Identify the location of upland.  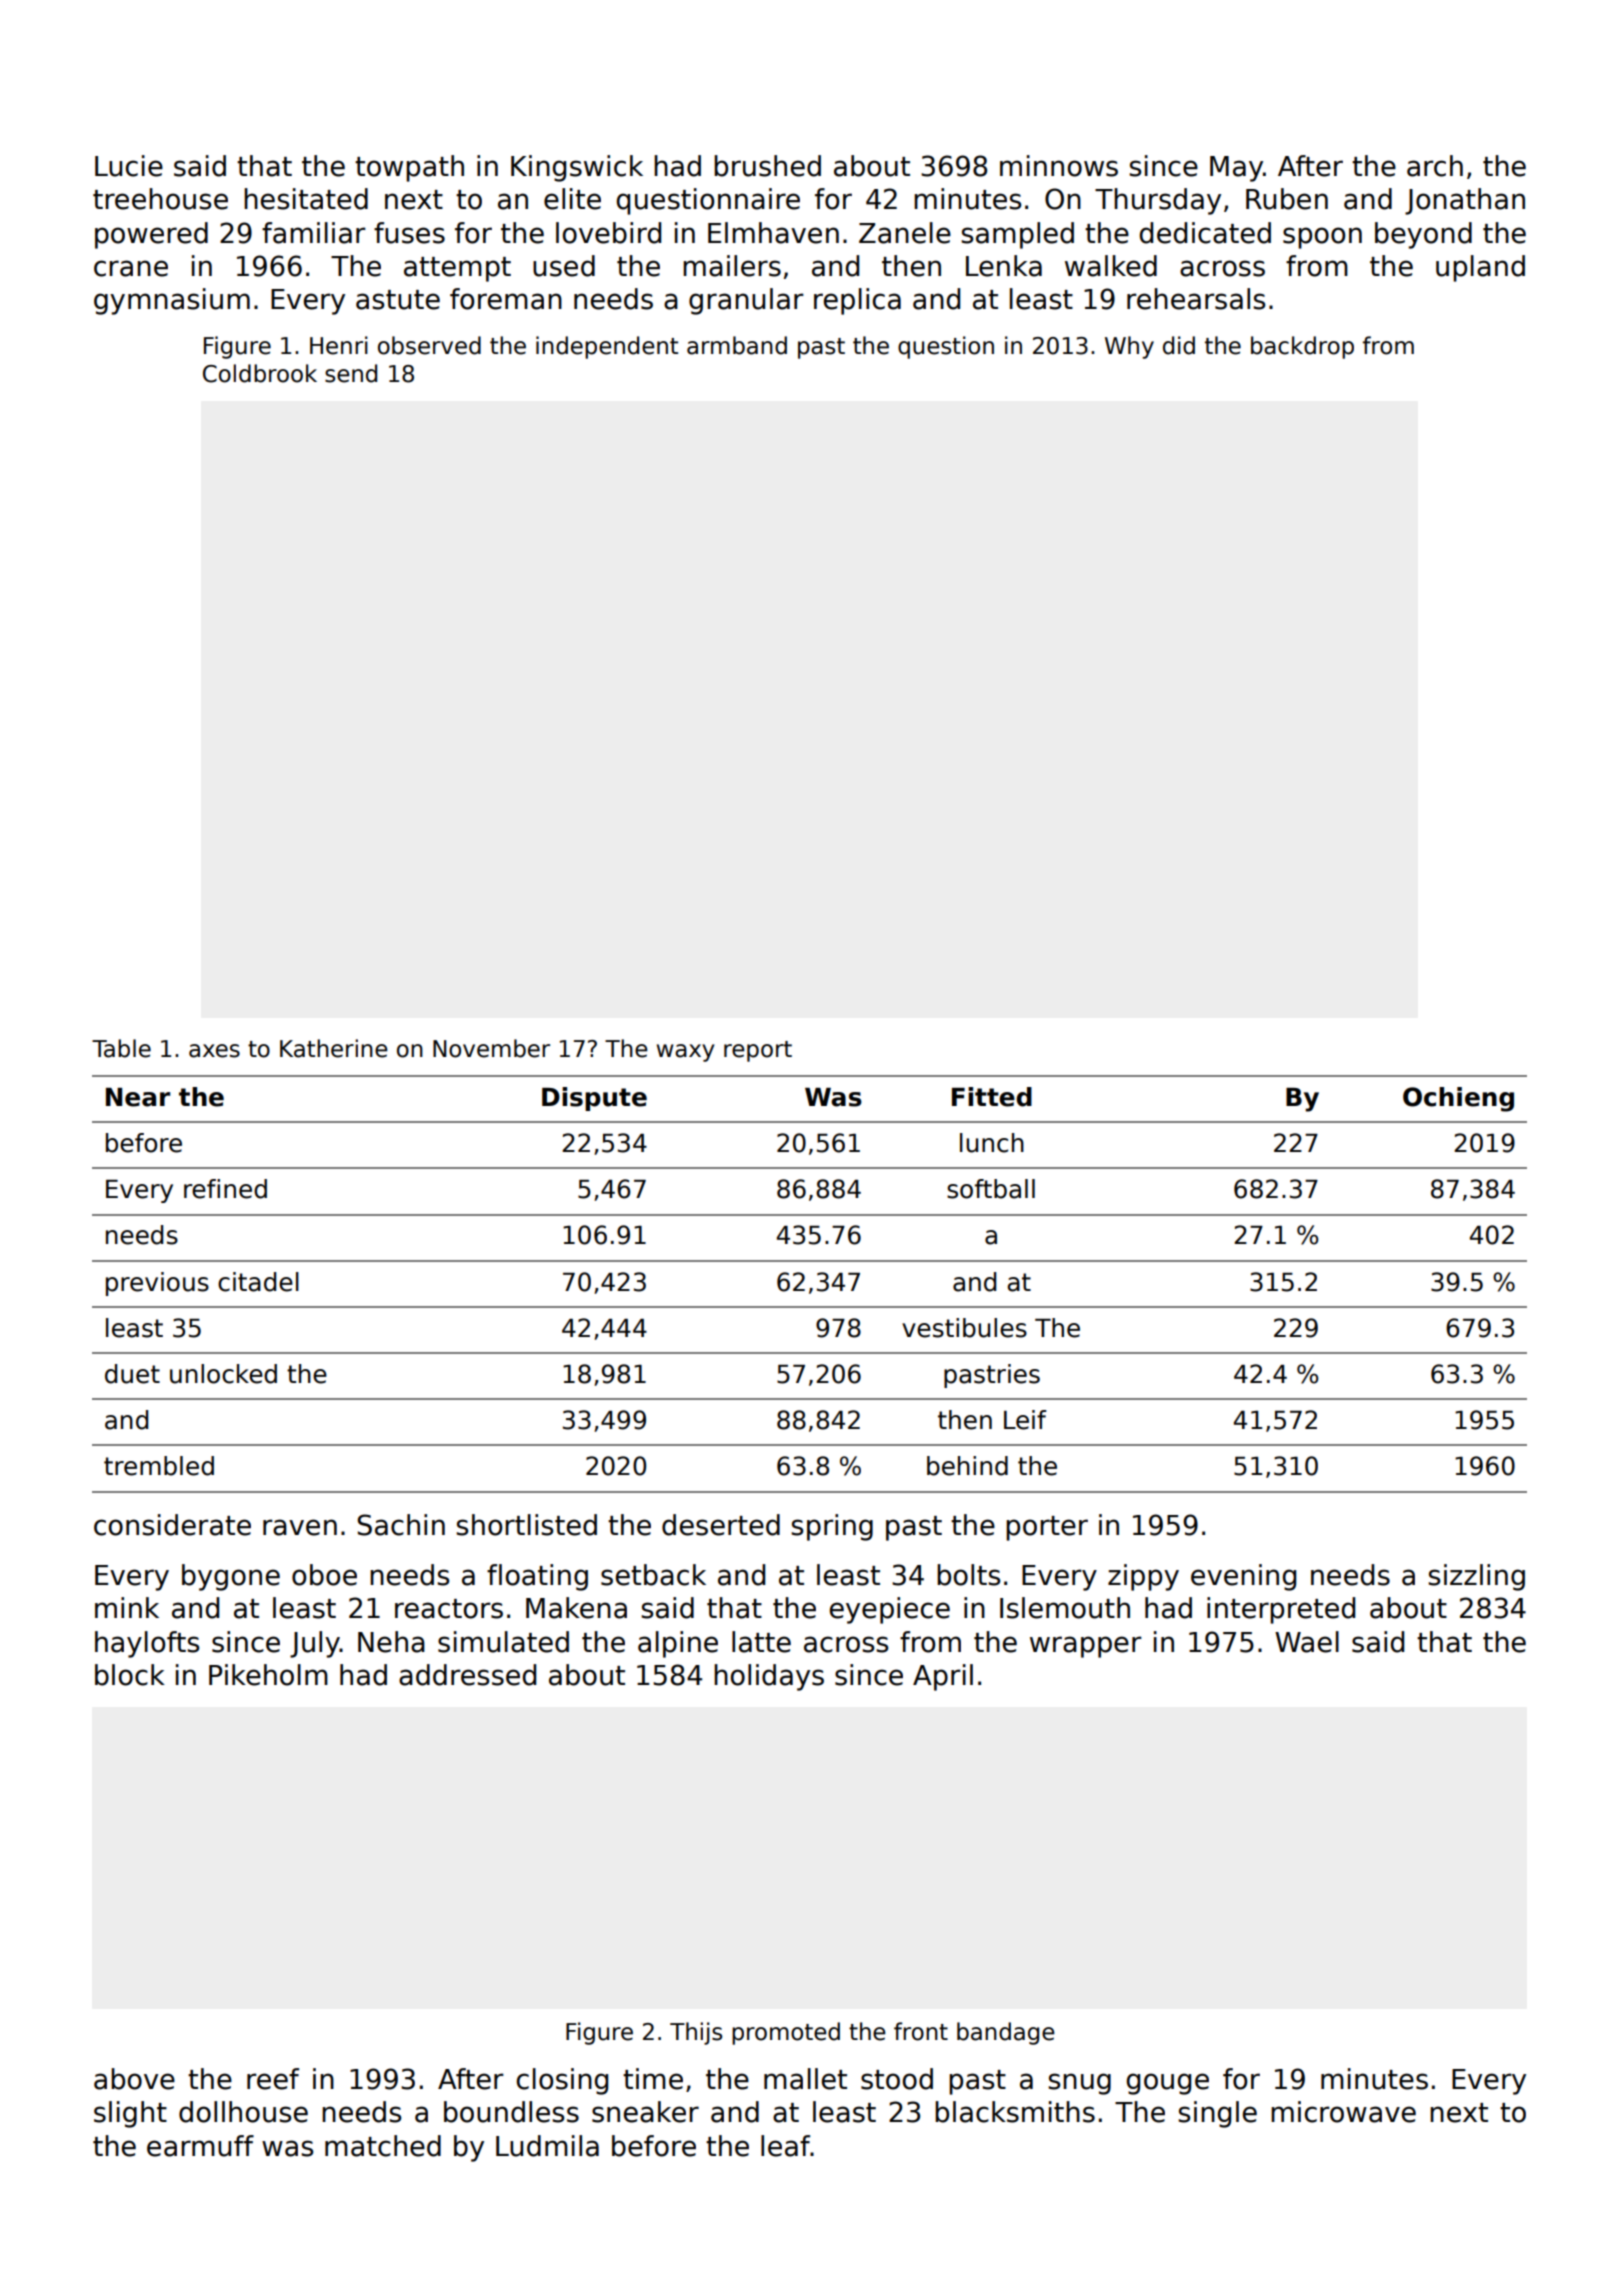
(1480, 268).
